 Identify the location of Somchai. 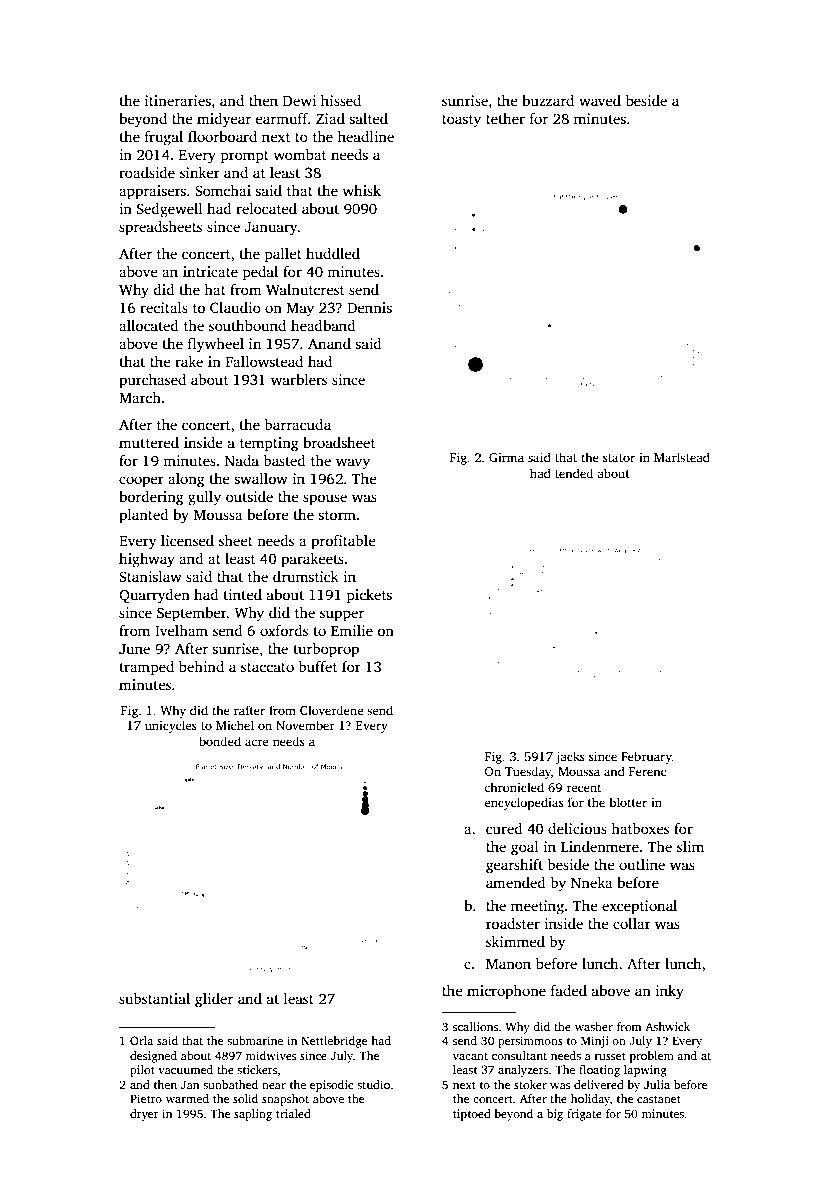
(223, 190).
